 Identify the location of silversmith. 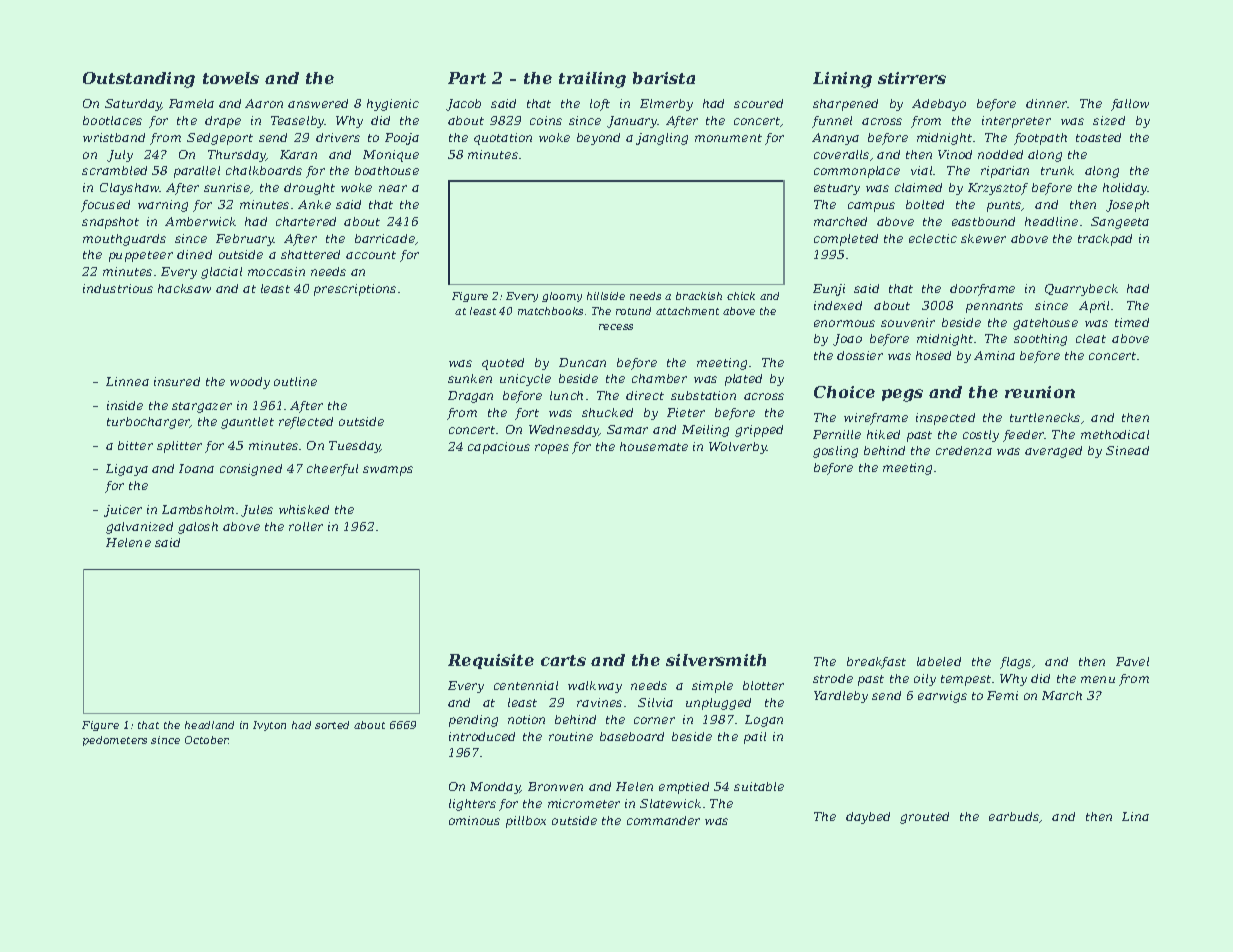
(716, 660).
